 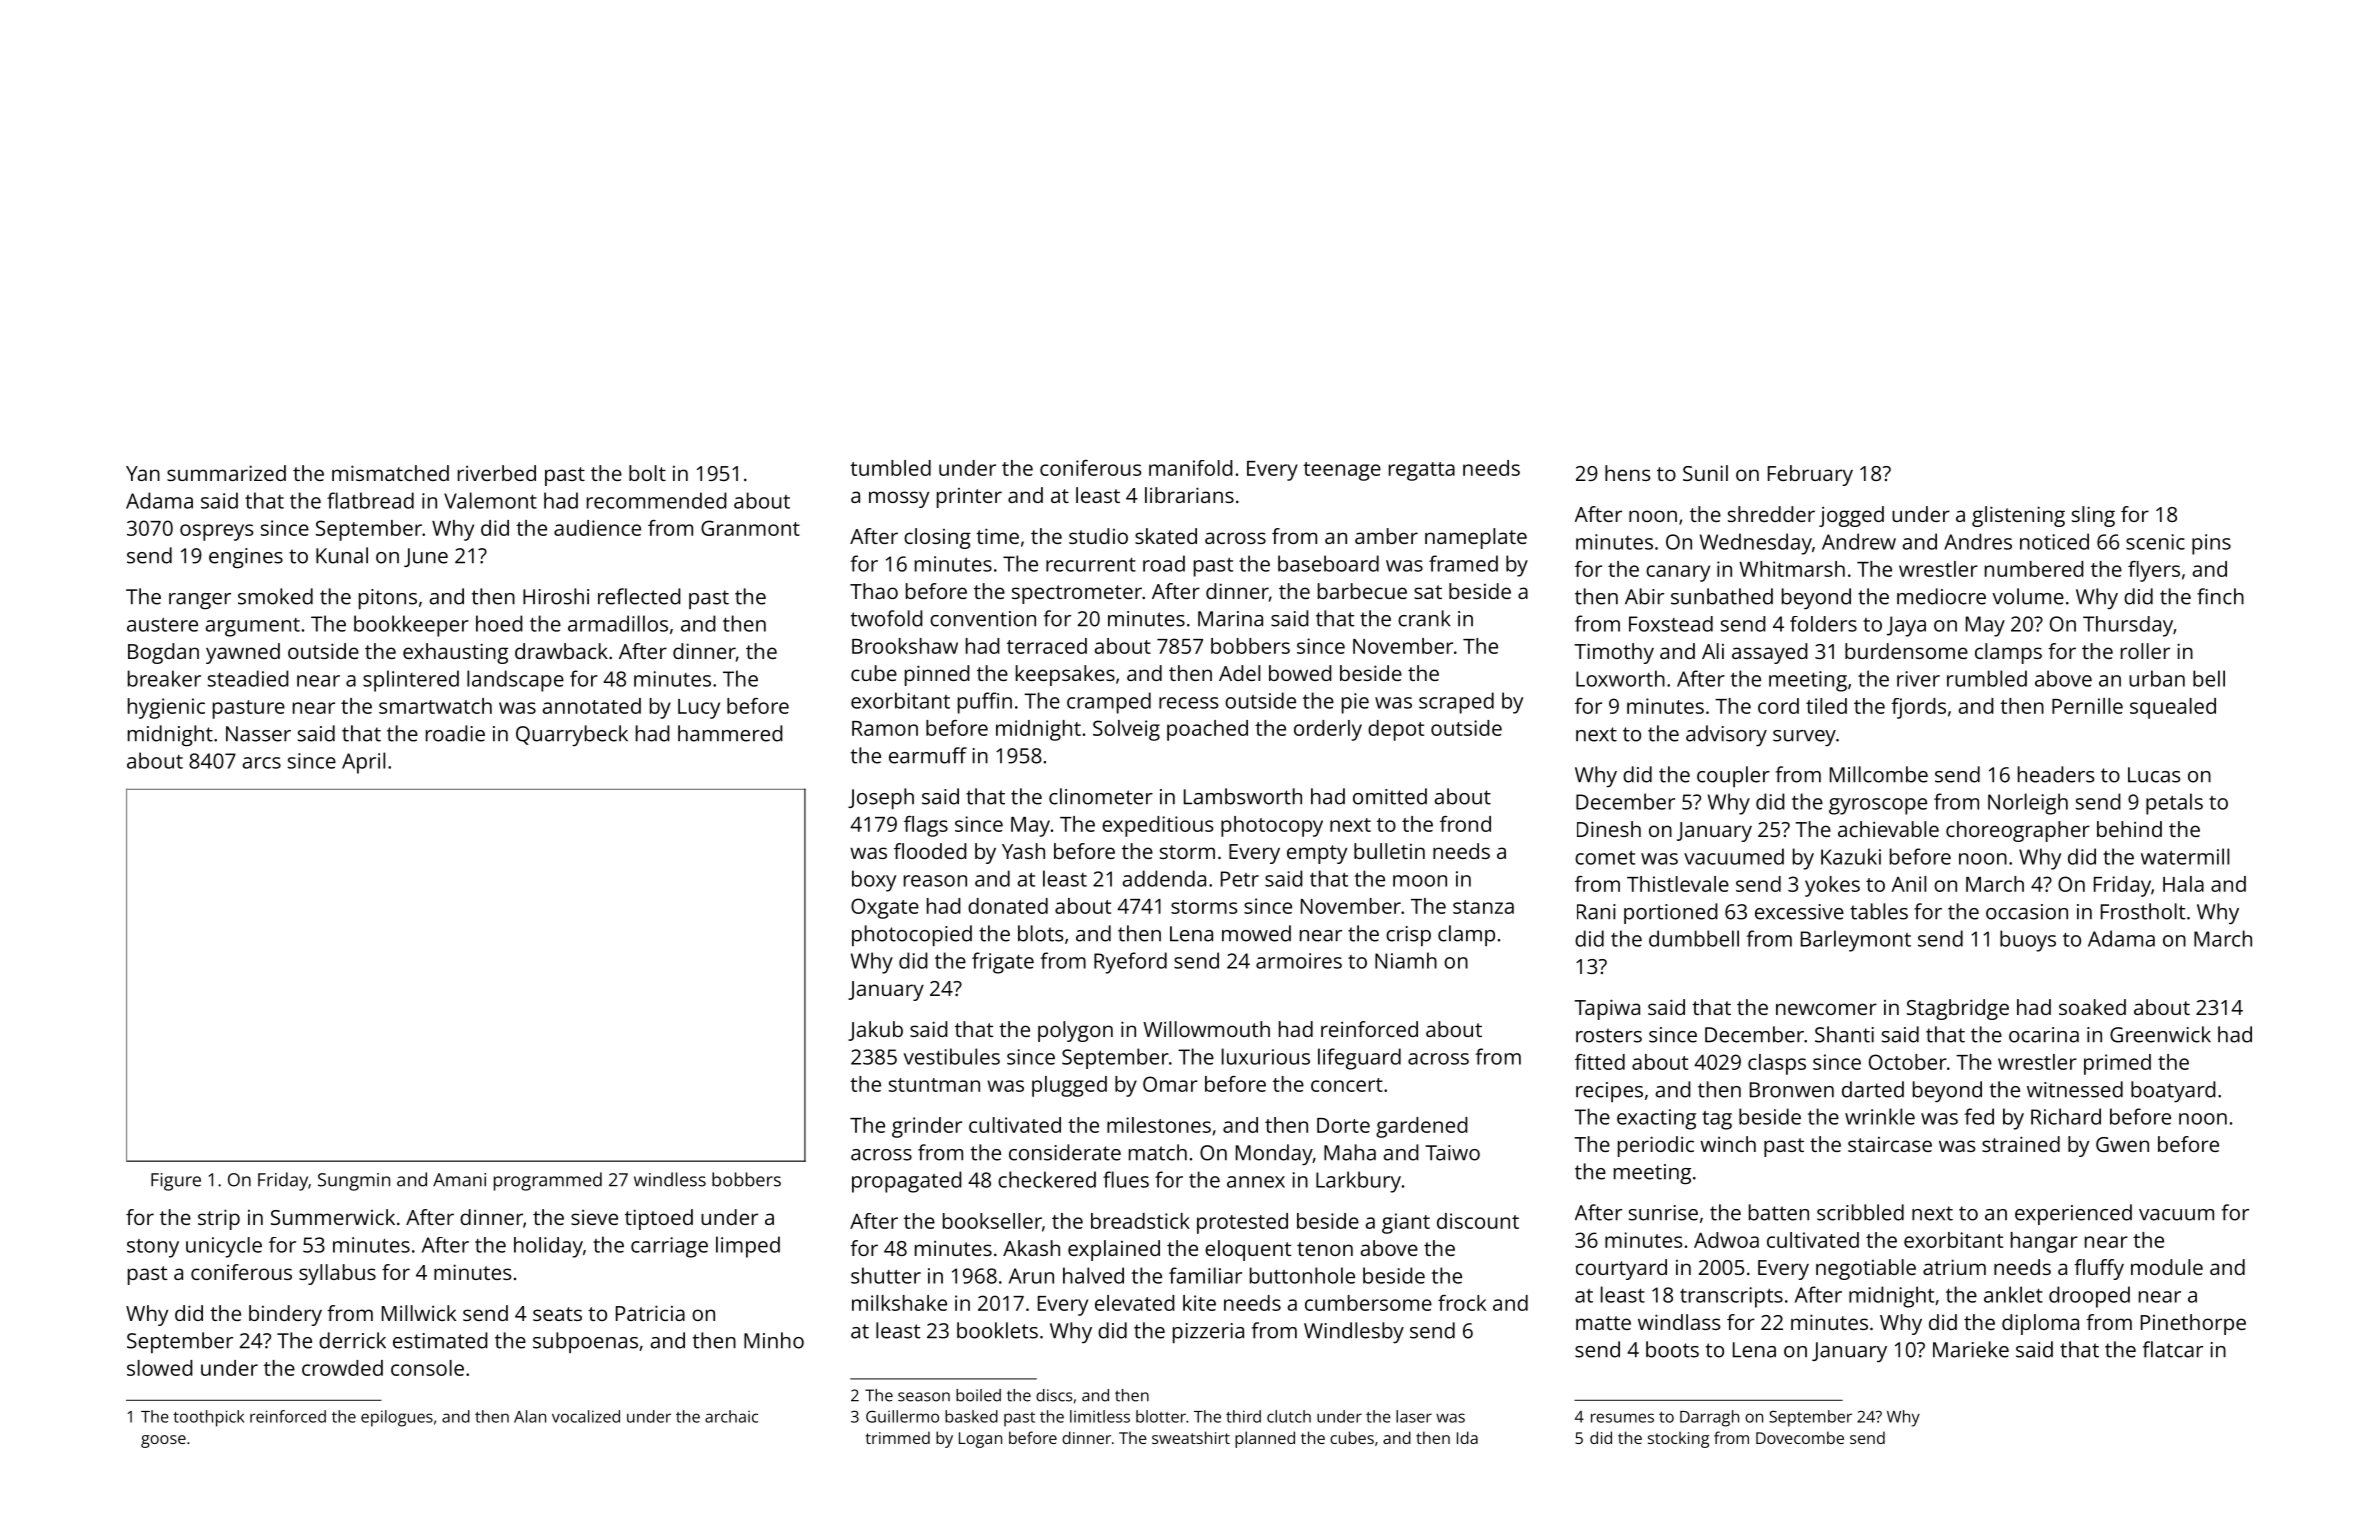 What do you see at coordinates (1164, 878) in the screenshot?
I see `addenda` at bounding box center [1164, 878].
